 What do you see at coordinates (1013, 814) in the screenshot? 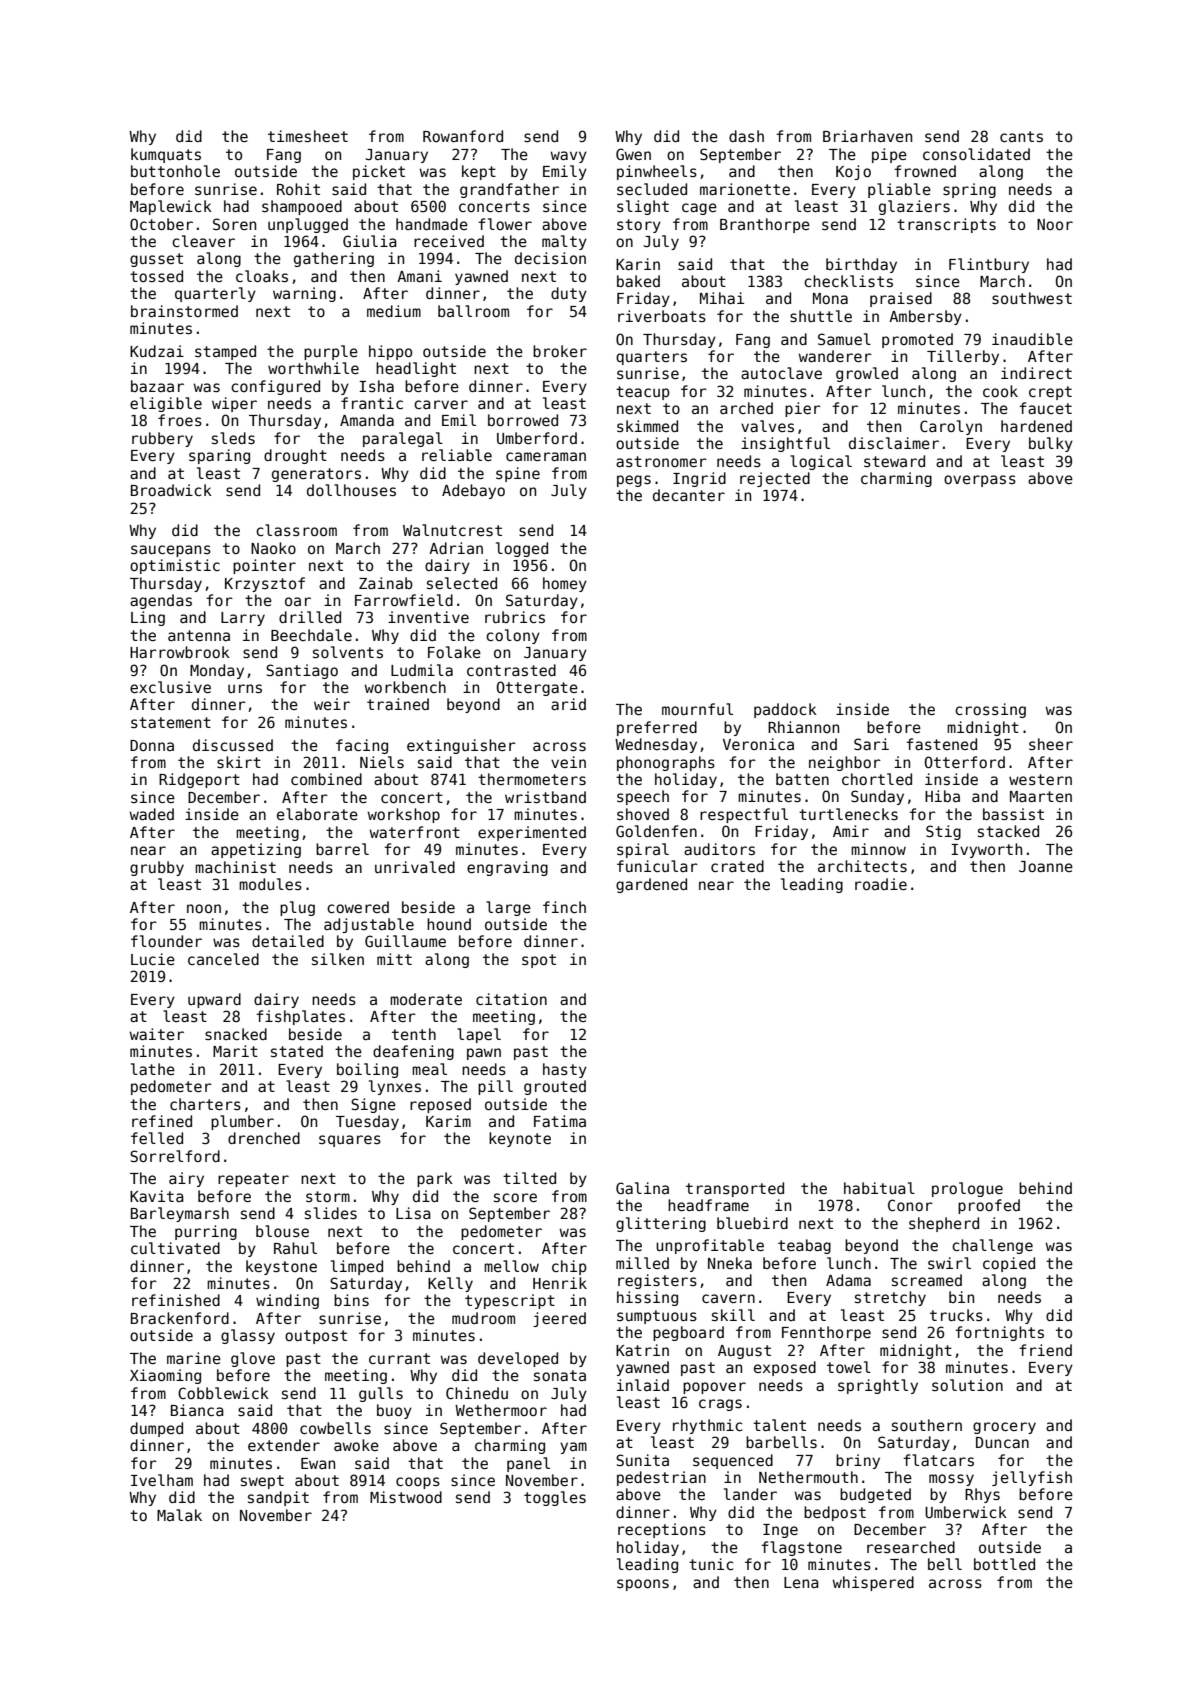
I see `bassist` at bounding box center [1013, 814].
